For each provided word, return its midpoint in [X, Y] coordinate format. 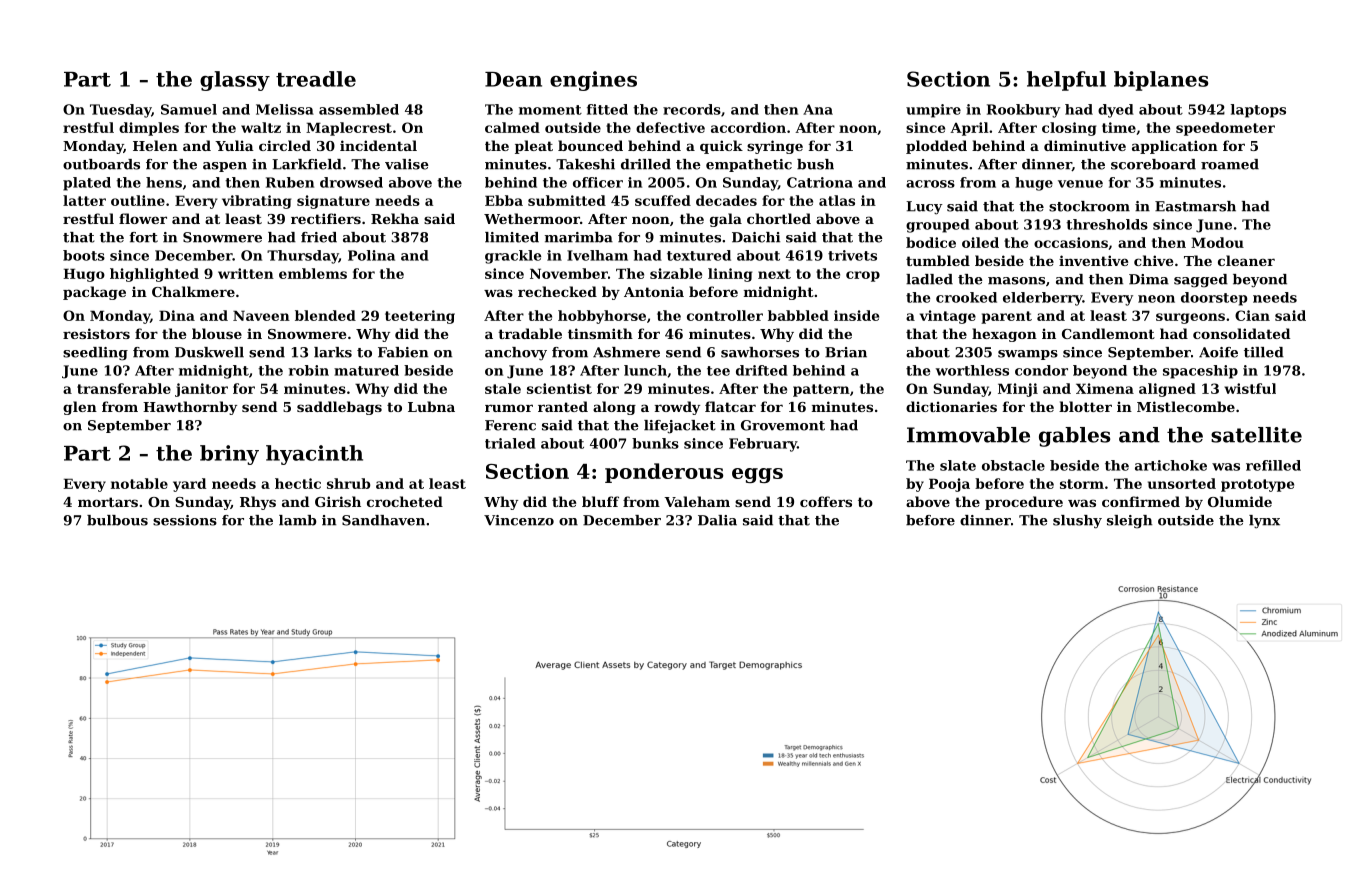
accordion [748, 127]
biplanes [1161, 81]
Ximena [1105, 388]
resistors [96, 333]
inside [856, 315]
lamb [298, 520]
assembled [359, 109]
